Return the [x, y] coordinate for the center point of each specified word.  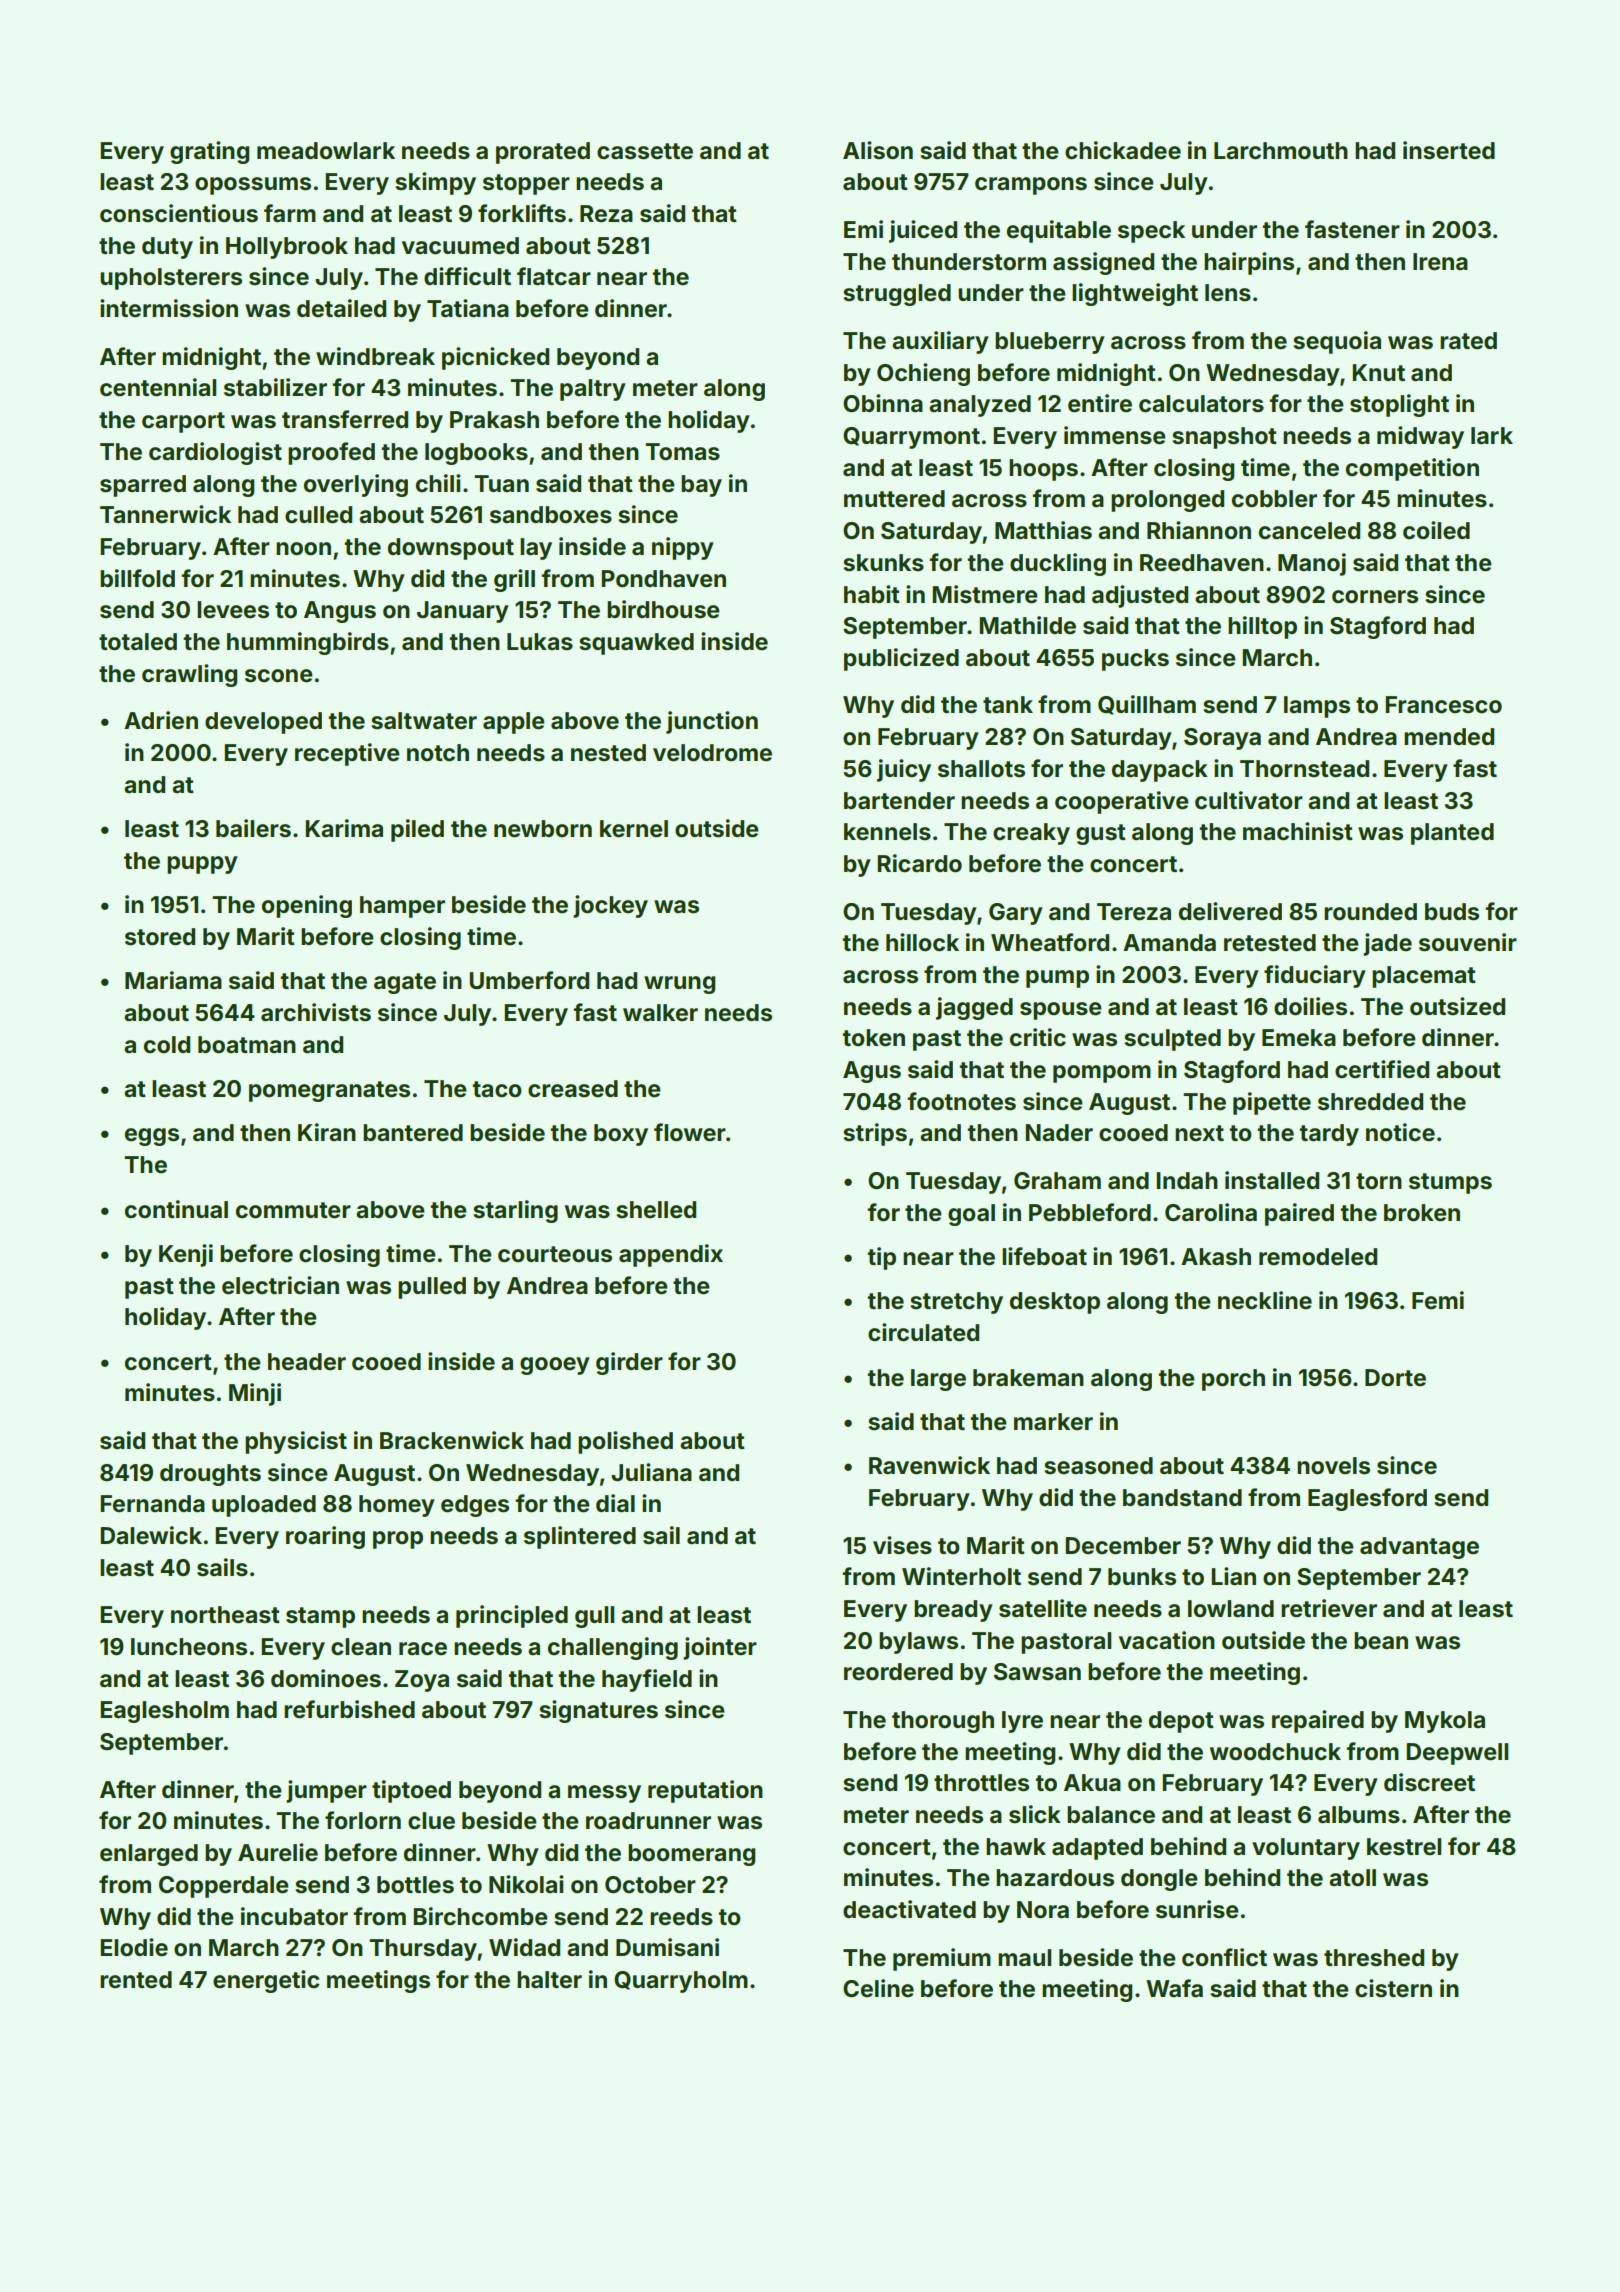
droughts [210, 1475]
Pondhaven [663, 579]
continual [176, 1209]
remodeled [1318, 1257]
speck [1151, 232]
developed [263, 723]
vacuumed [460, 246]
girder [629, 1363]
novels [1333, 1466]
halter [549, 1980]
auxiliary [940, 342]
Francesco [1443, 705]
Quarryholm [681, 1982]
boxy [621, 1135]
